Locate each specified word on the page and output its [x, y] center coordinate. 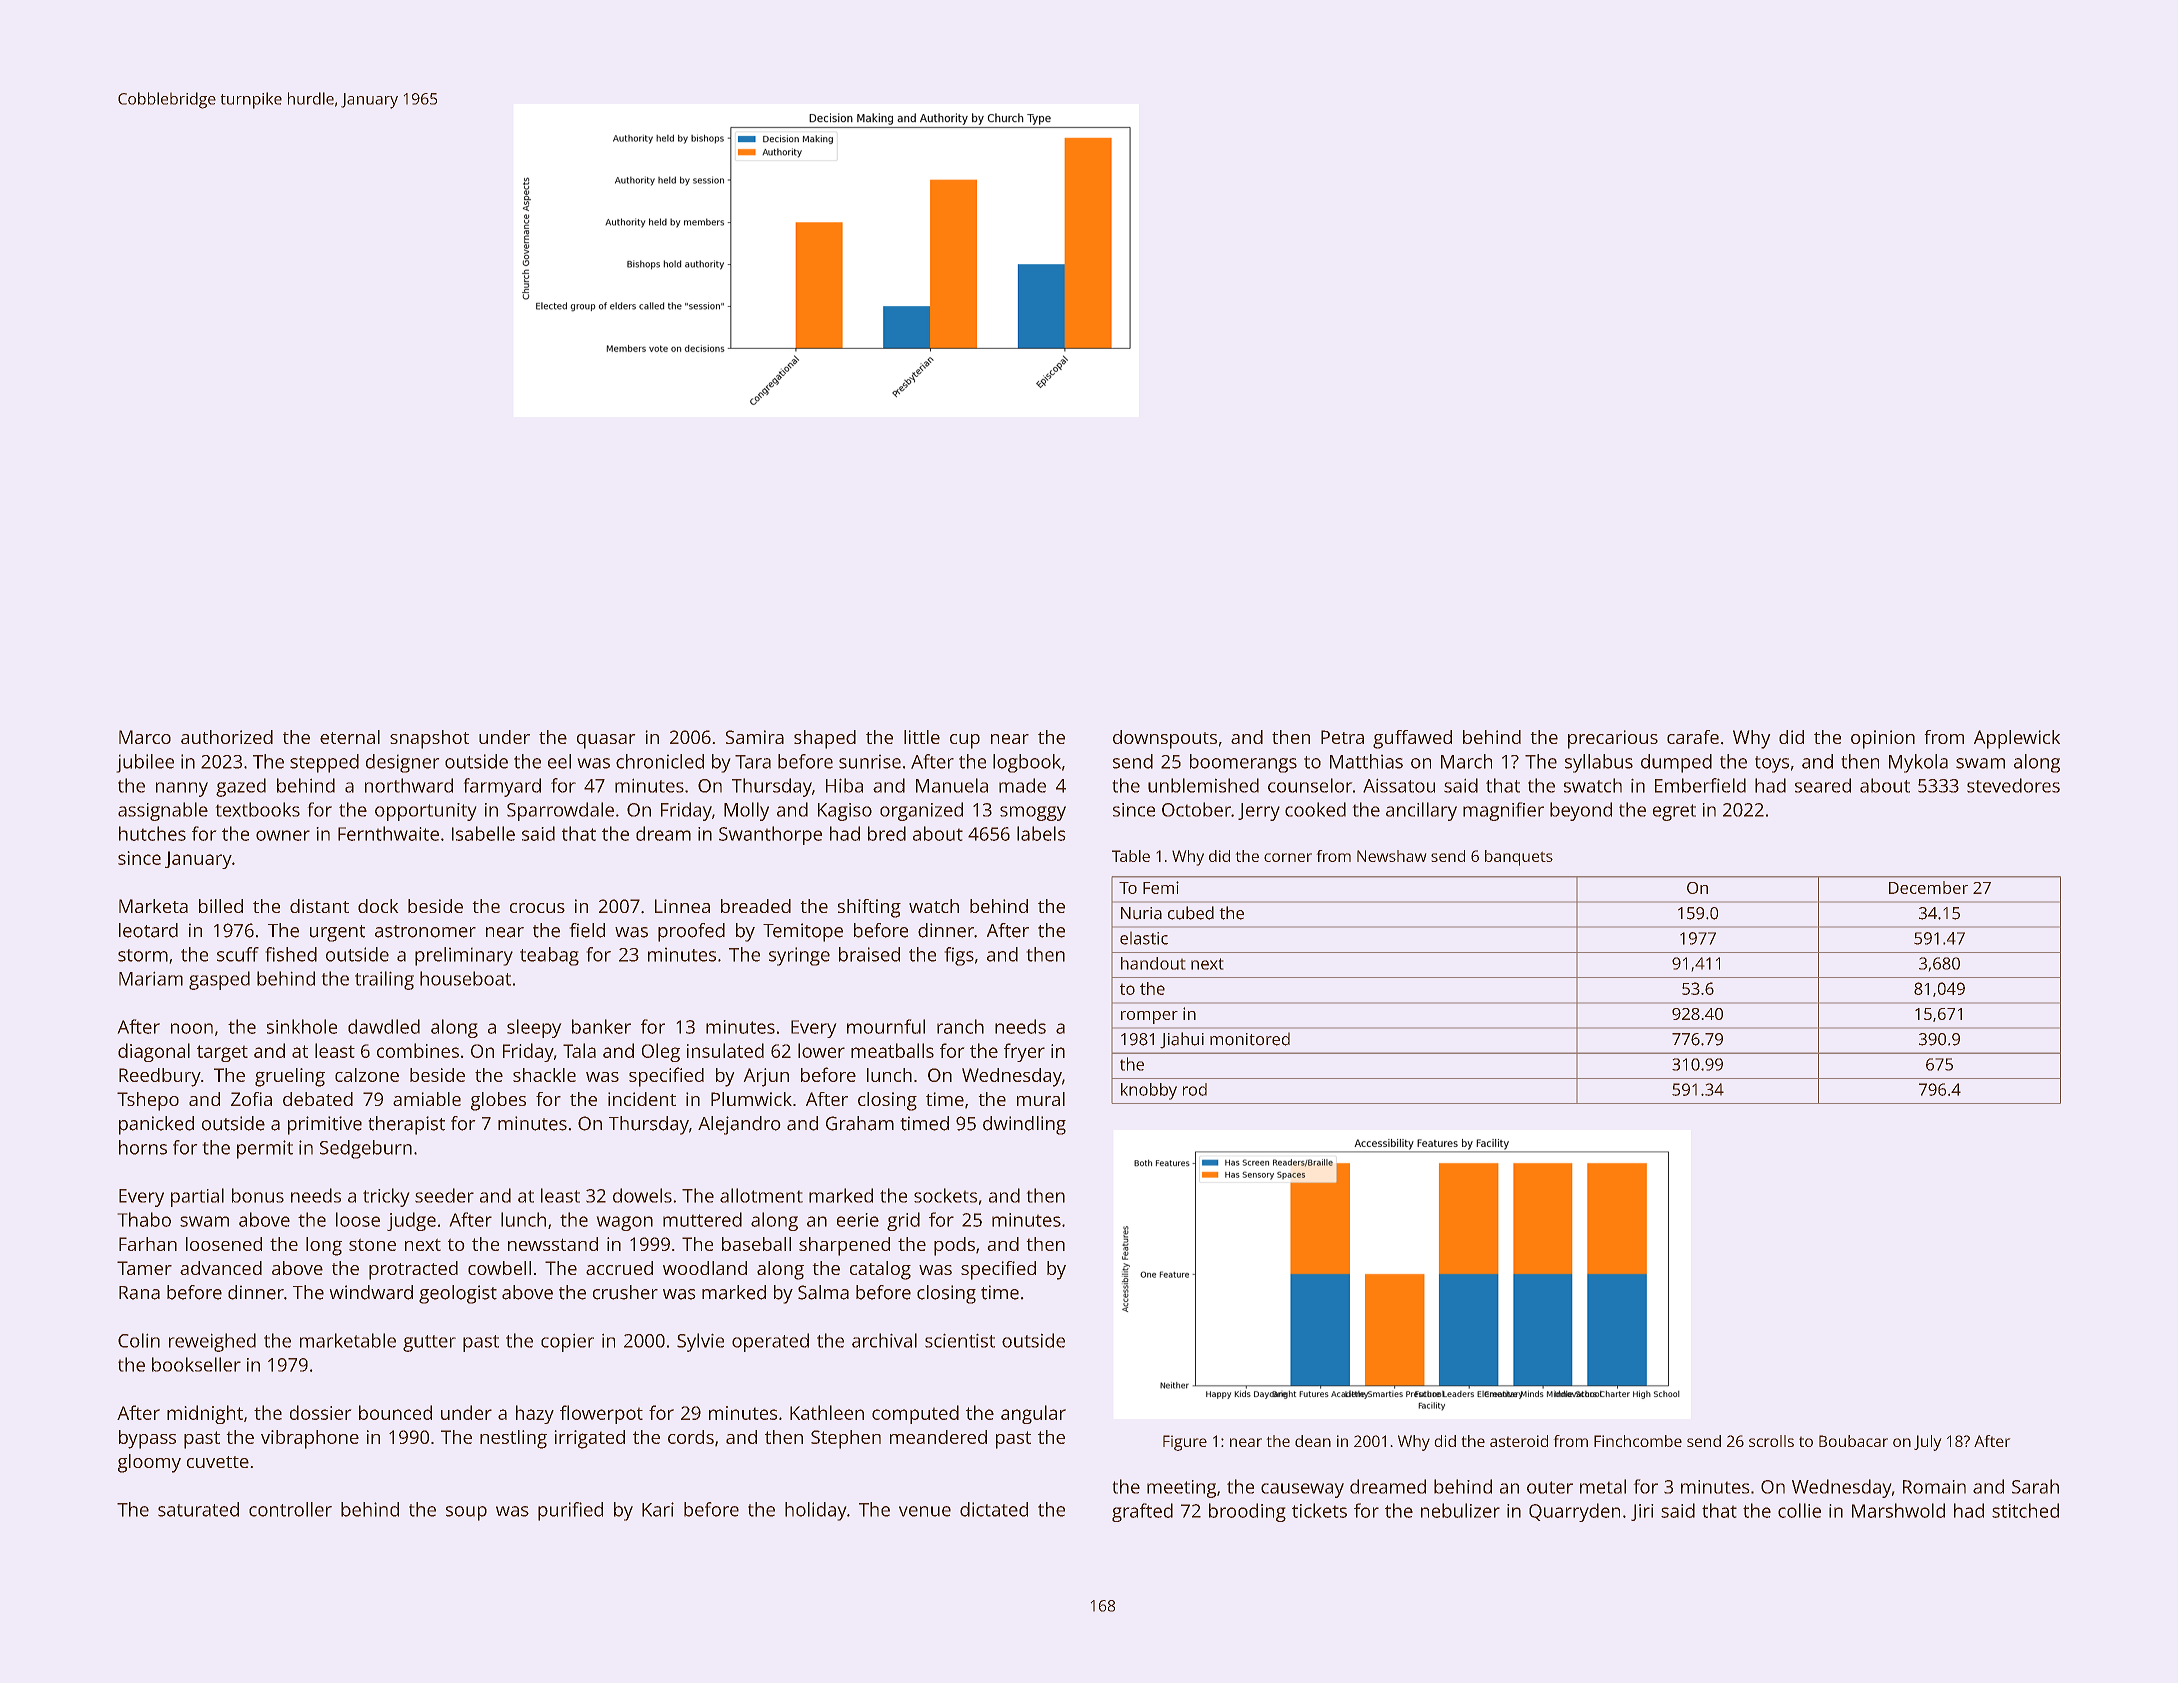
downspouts [1165, 739]
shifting [869, 908]
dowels [642, 1195]
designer [402, 763]
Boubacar [1853, 1441]
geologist [458, 1294]
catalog [880, 1270]
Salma [823, 1292]
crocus [537, 908]
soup [466, 1513]
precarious [1613, 739]
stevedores [2013, 785]
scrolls [1771, 1441]
